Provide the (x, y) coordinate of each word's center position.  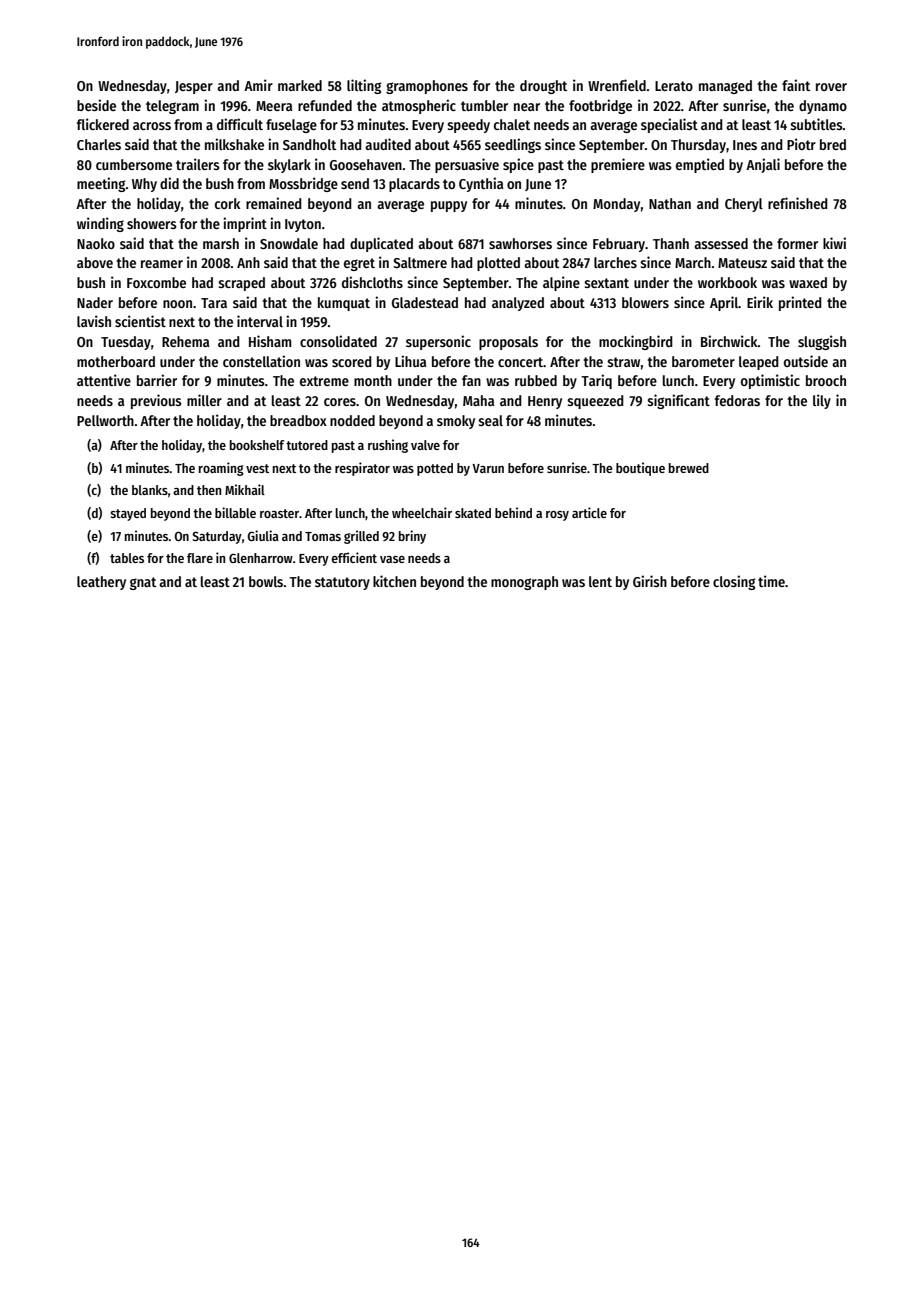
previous (156, 401)
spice (518, 165)
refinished (798, 203)
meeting (101, 184)
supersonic (438, 342)
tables (127, 558)
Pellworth (105, 420)
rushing (388, 446)
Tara (214, 303)
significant (678, 401)
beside (96, 105)
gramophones (427, 87)
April (724, 303)
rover (831, 87)
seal (490, 420)
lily (822, 401)
